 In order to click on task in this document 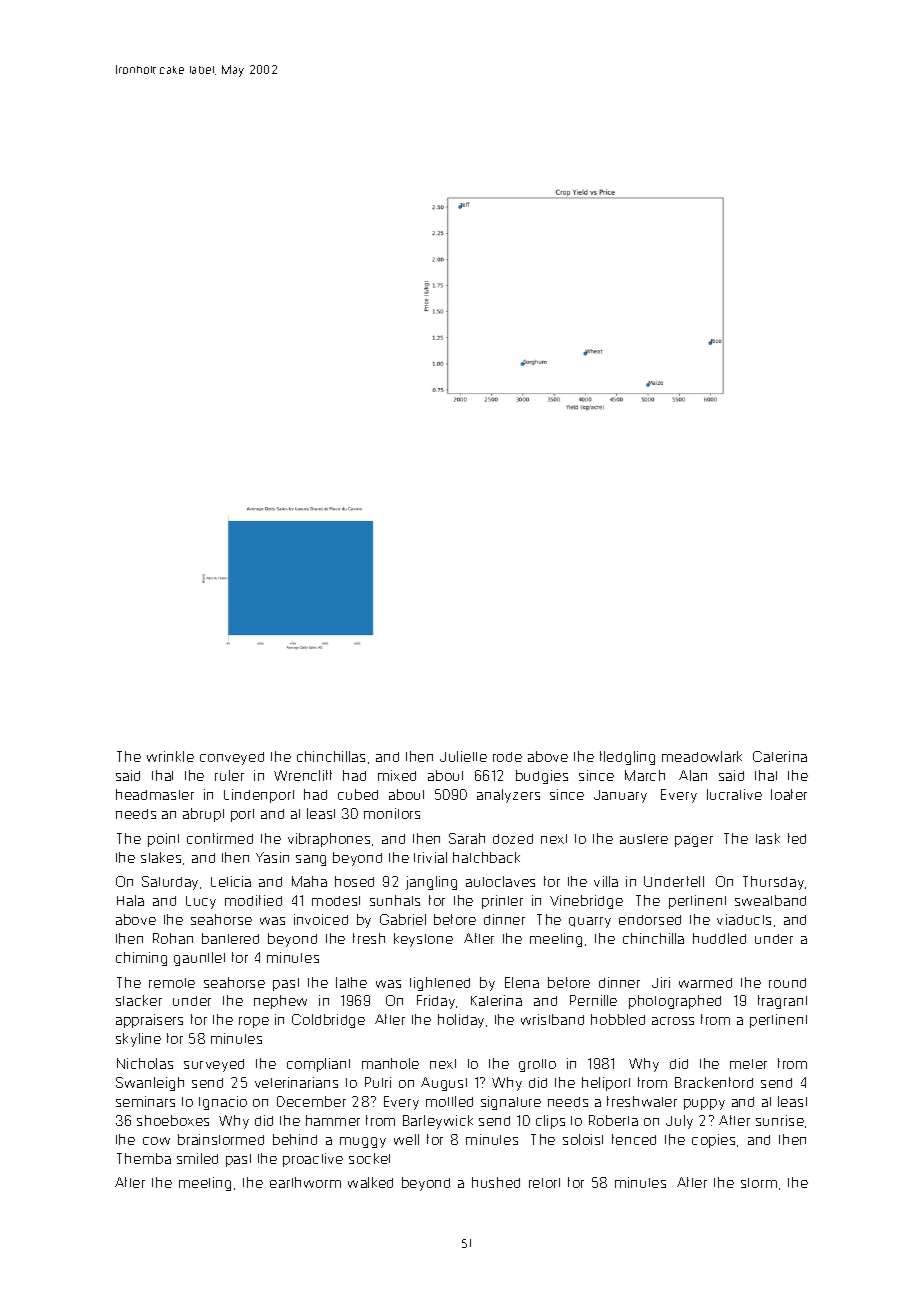, I will do `click(768, 838)`.
